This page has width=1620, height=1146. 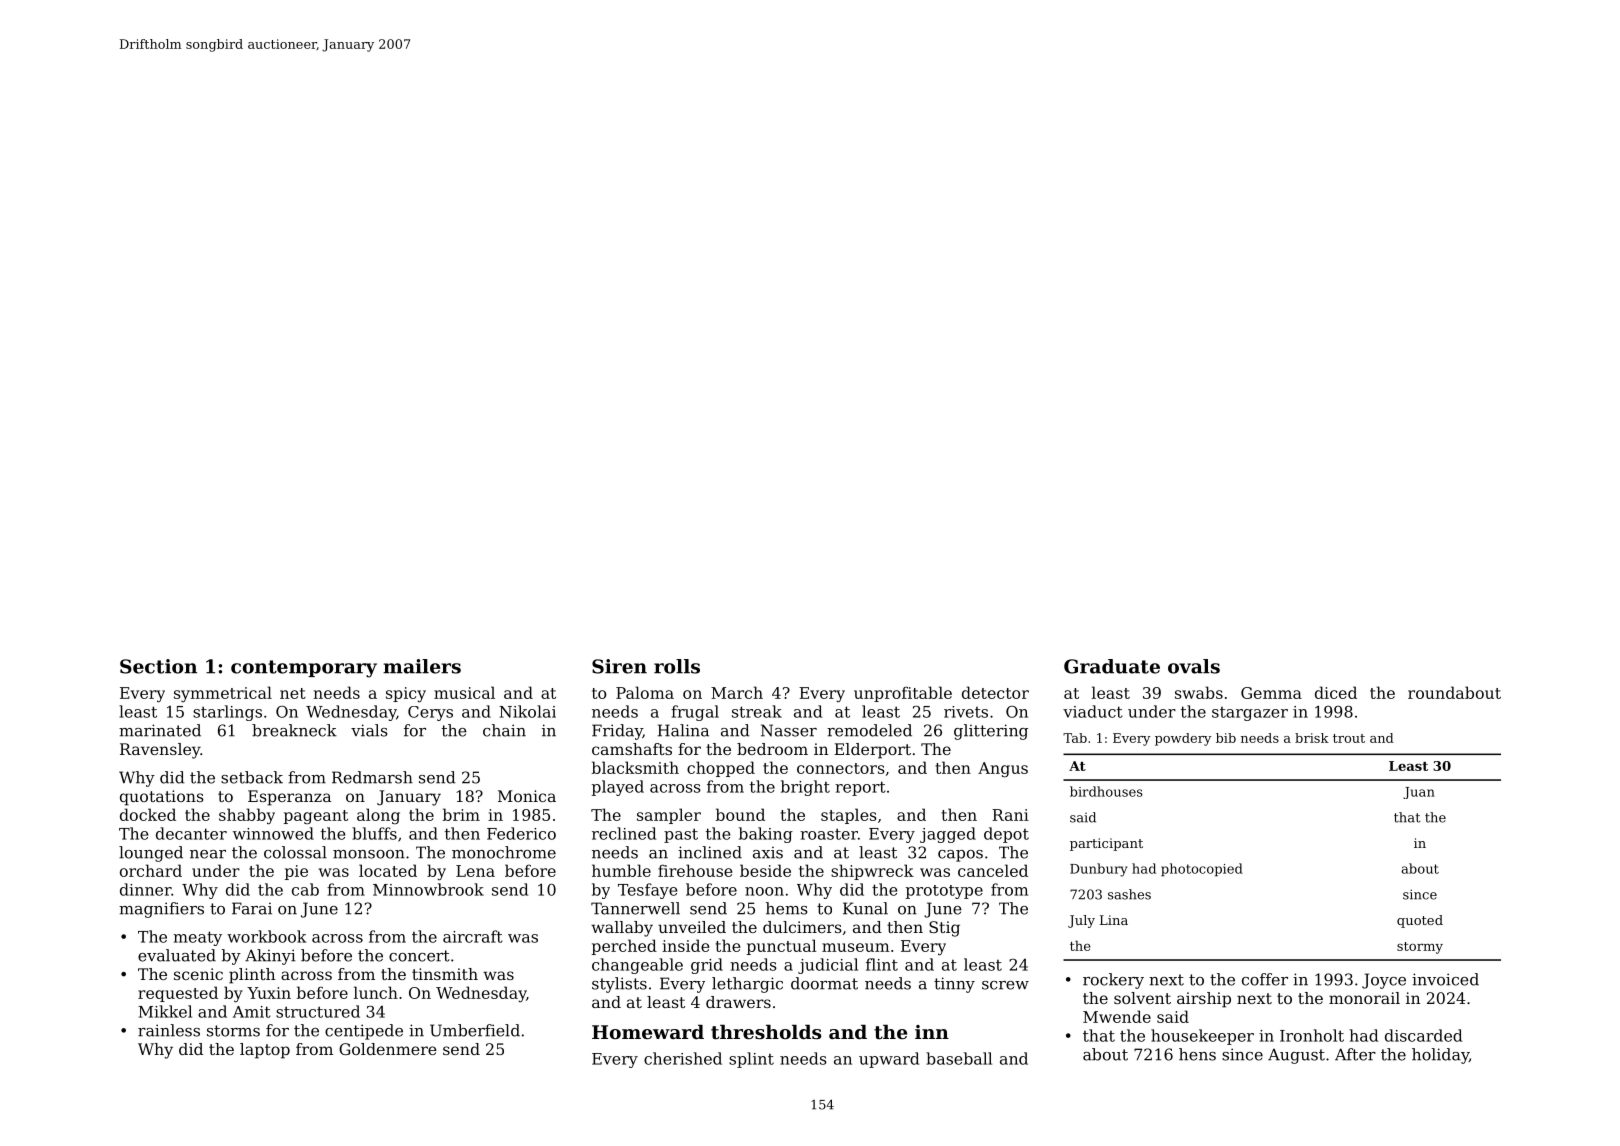 I want to click on musical, so click(x=464, y=692).
